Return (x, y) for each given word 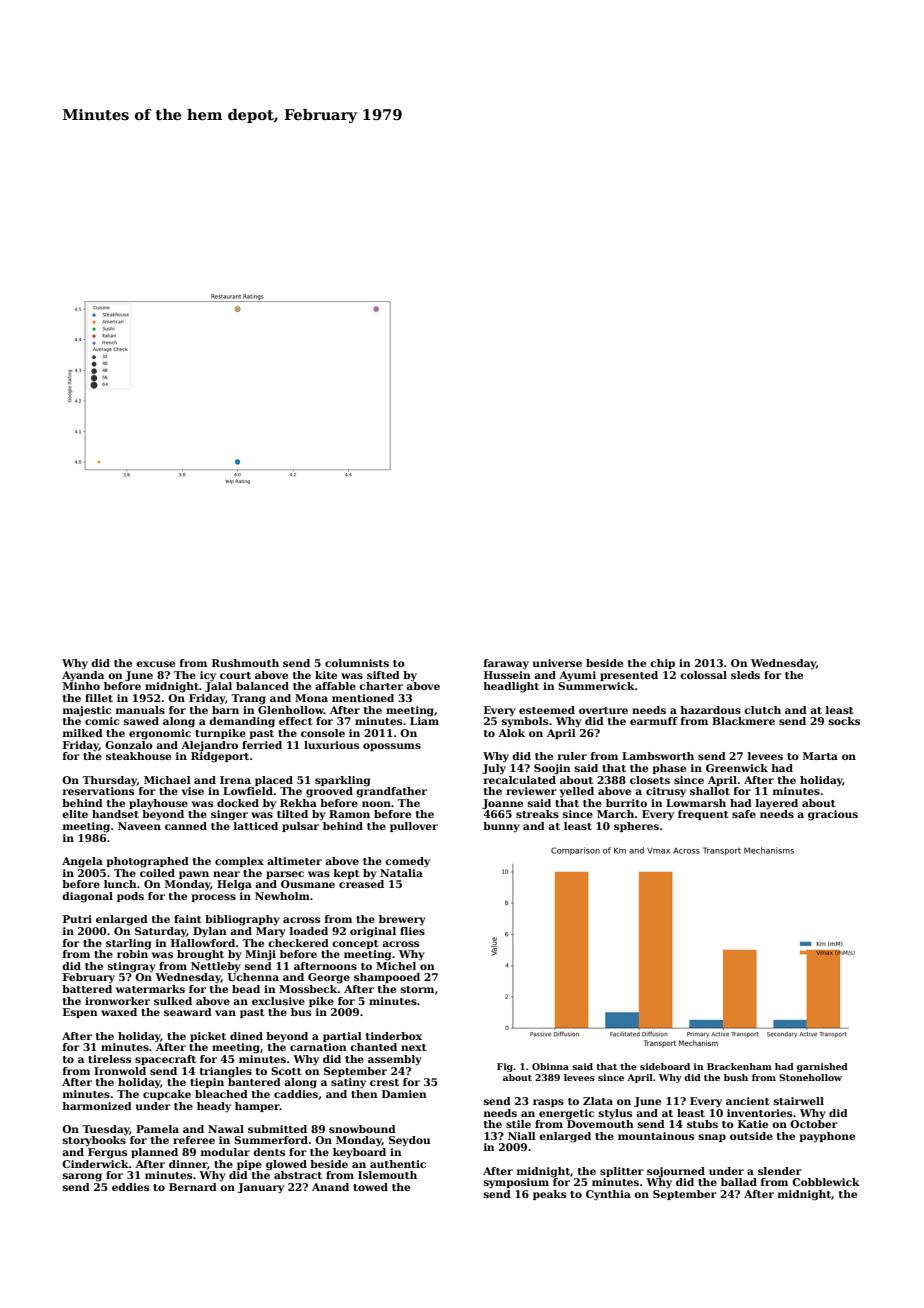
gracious (833, 815)
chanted (373, 1047)
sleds (745, 675)
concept (355, 944)
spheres (636, 827)
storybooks (94, 1141)
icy (208, 676)
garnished (822, 1067)
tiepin (207, 1083)
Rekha (298, 803)
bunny (501, 827)
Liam (424, 721)
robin (132, 954)
